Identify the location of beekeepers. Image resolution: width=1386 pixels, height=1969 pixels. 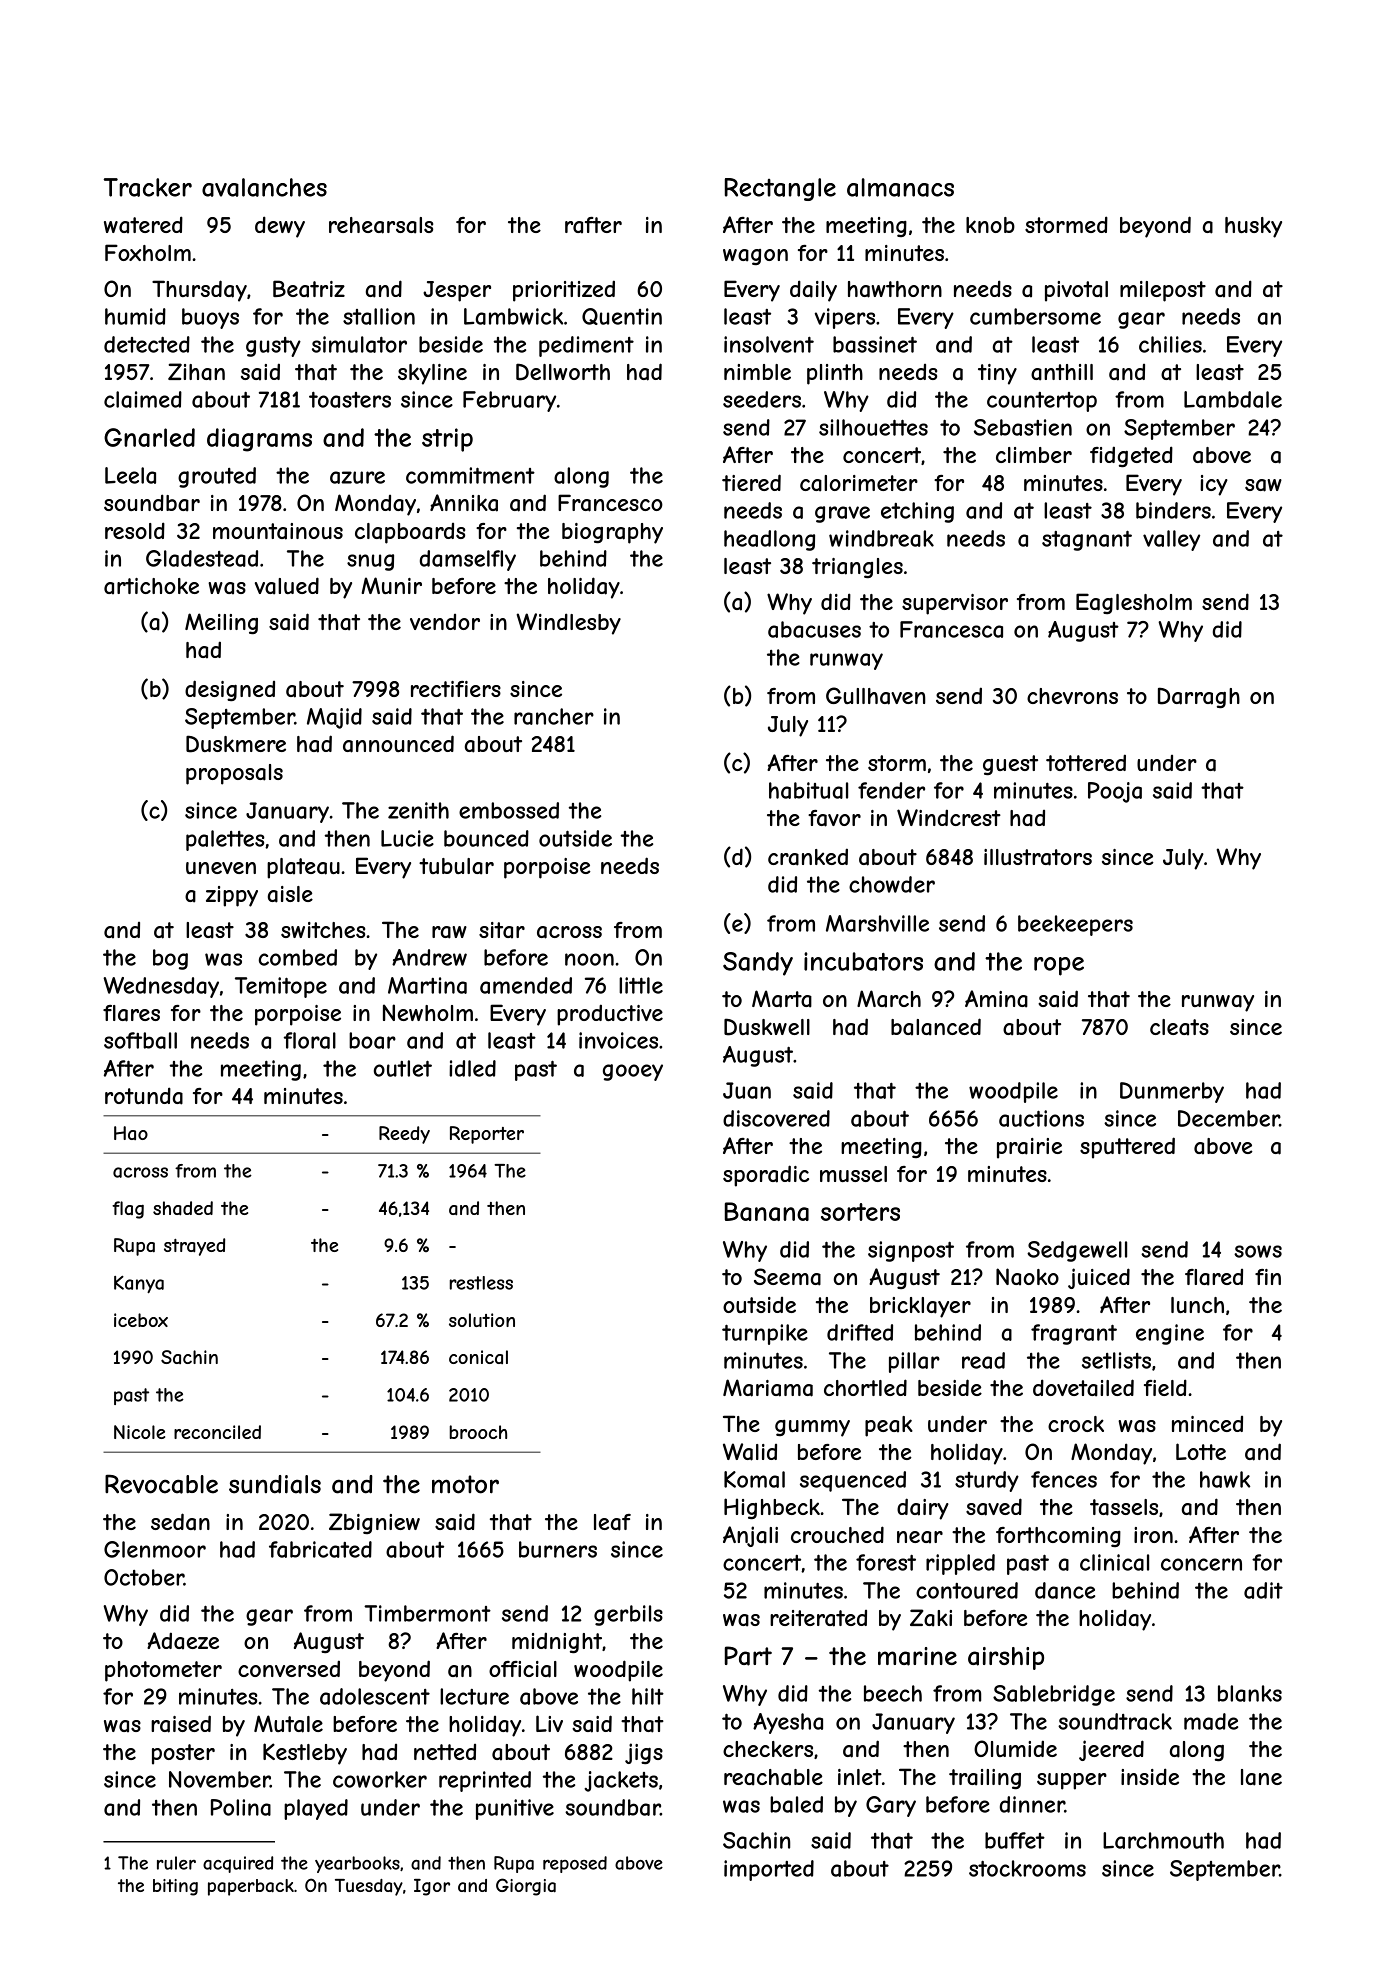
(1075, 925).
